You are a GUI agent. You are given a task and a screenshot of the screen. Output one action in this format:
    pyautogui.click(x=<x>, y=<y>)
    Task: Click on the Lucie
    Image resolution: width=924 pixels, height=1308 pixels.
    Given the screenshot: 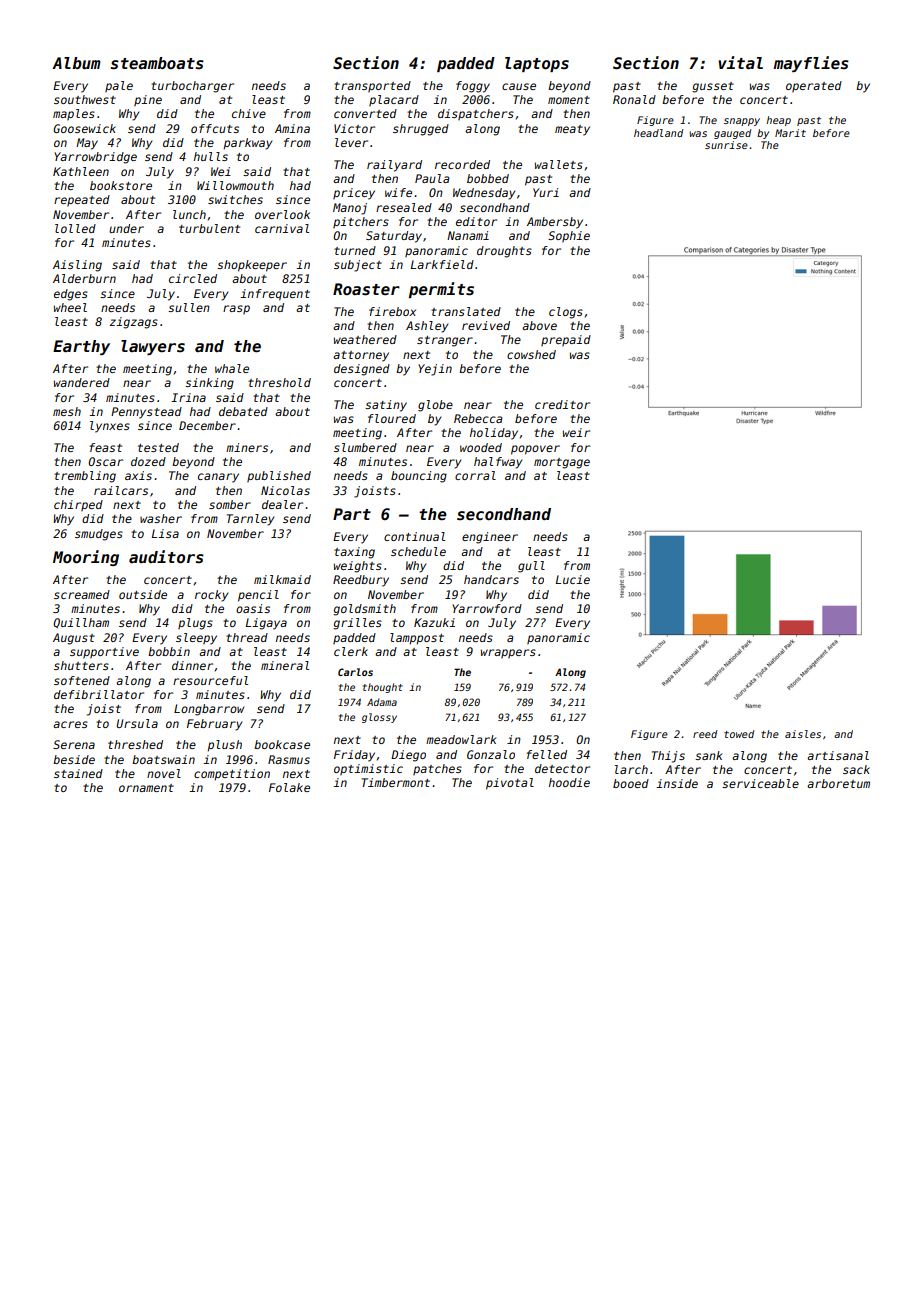 What is the action you would take?
    pyautogui.click(x=573, y=579)
